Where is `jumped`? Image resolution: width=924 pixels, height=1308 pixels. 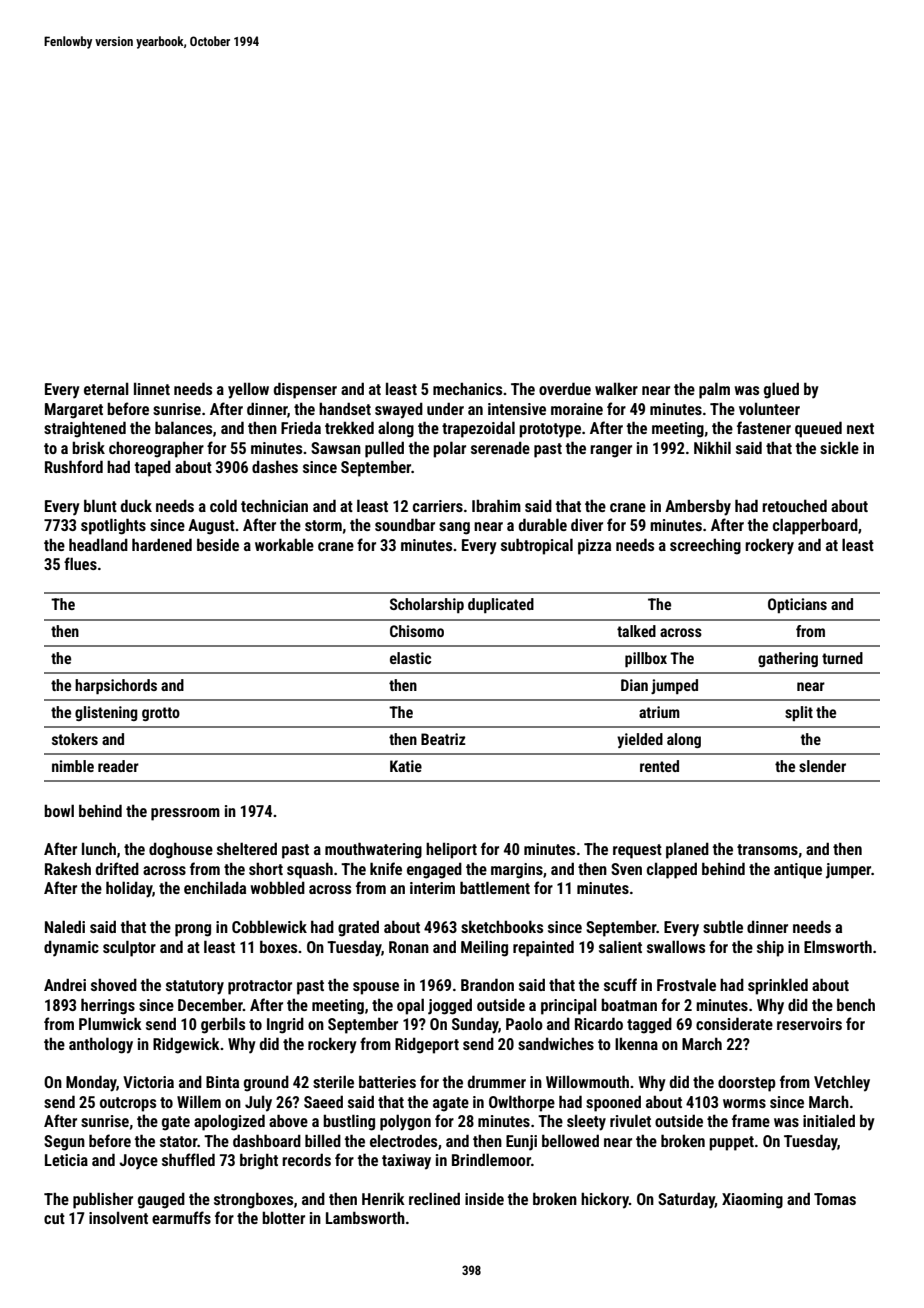
jumped is located at coordinates (674, 686).
